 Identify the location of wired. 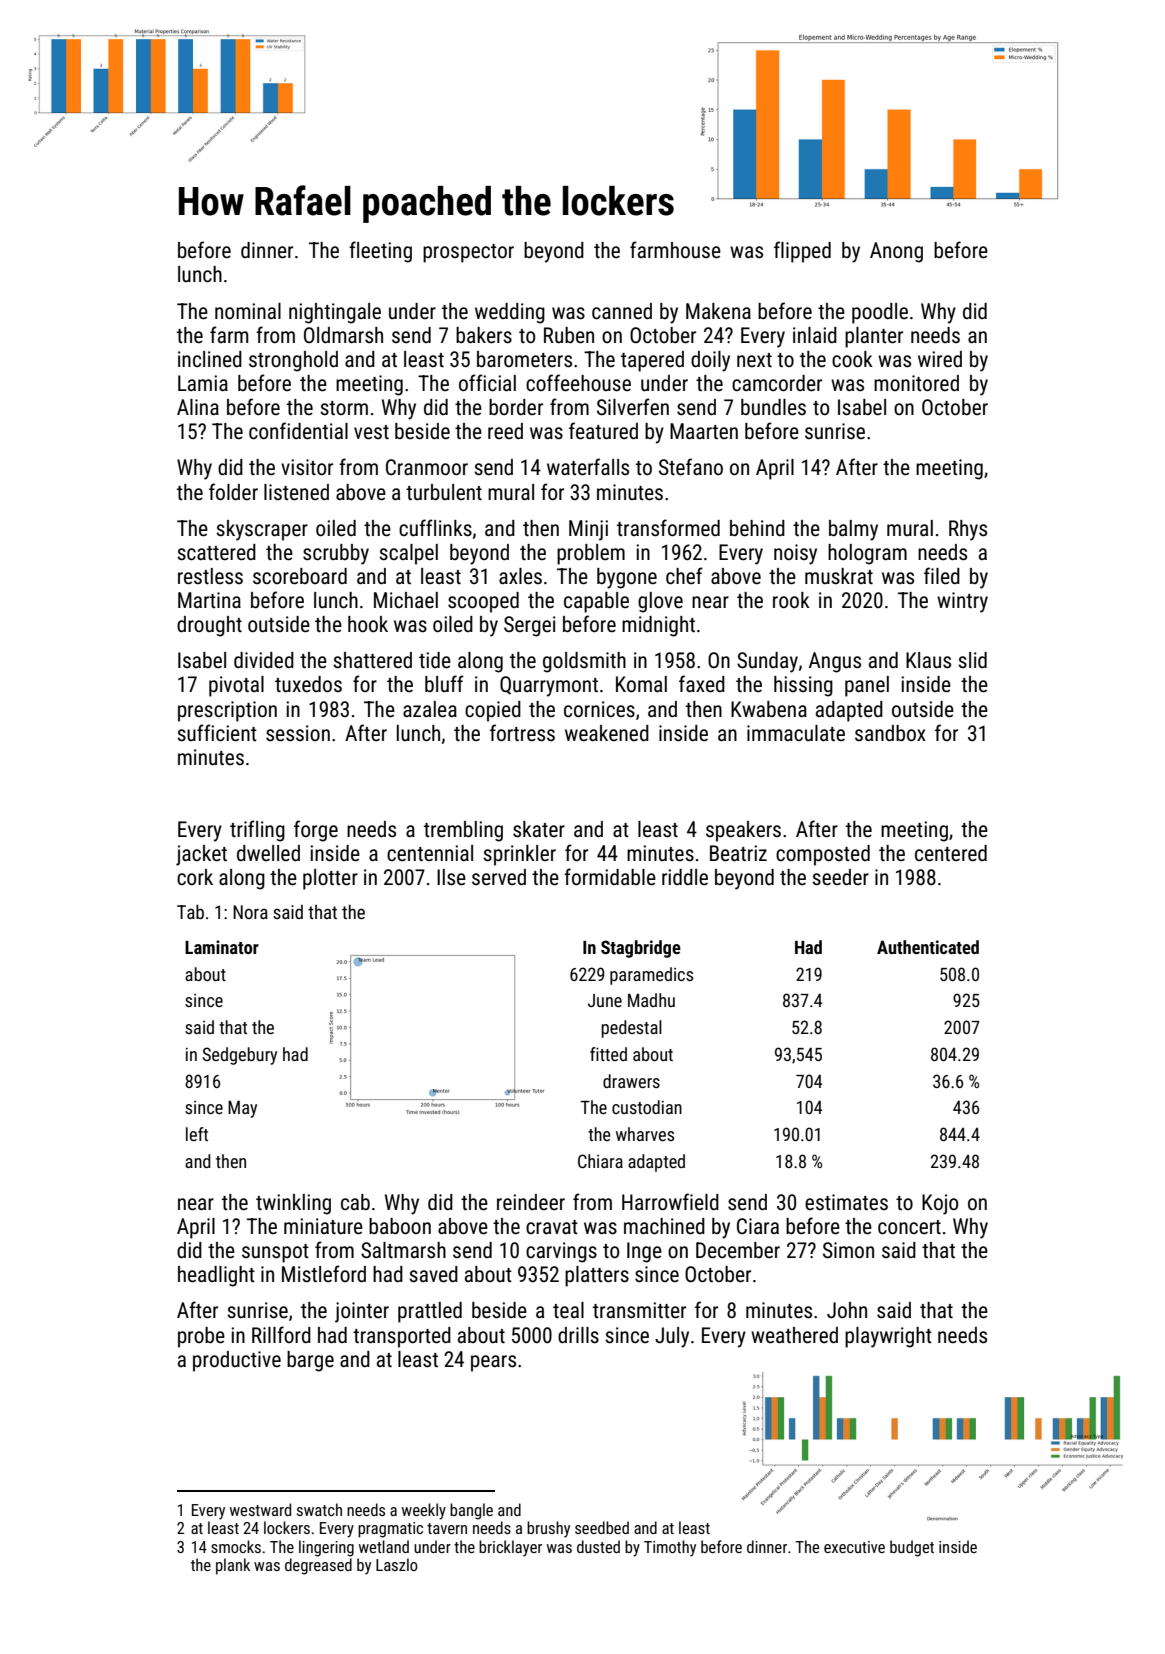
(940, 359).
